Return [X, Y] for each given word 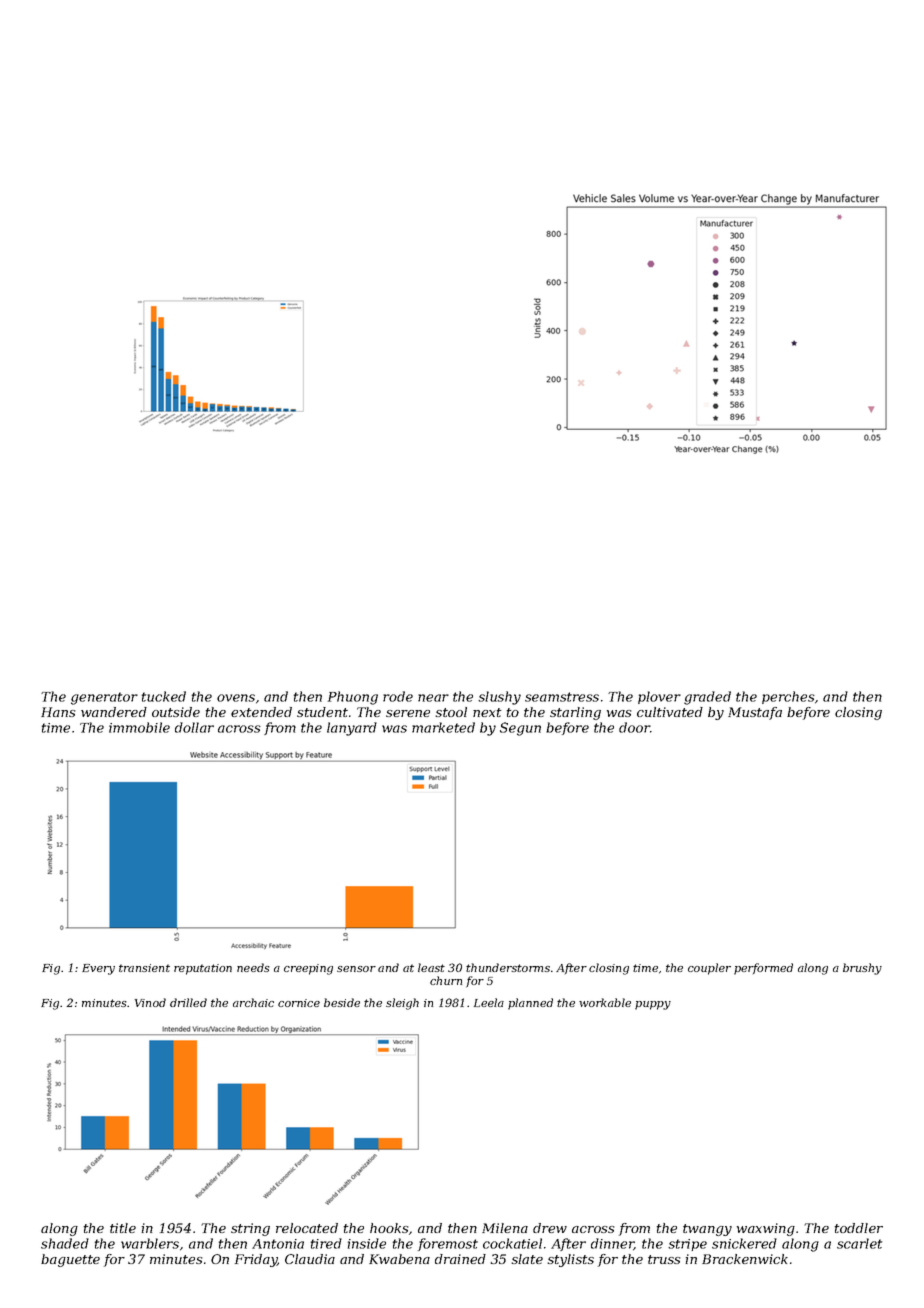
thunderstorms [508, 967]
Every [98, 969]
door [634, 727]
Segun [520, 729]
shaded [65, 1243]
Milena [505, 1228]
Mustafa [755, 713]
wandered [114, 712]
